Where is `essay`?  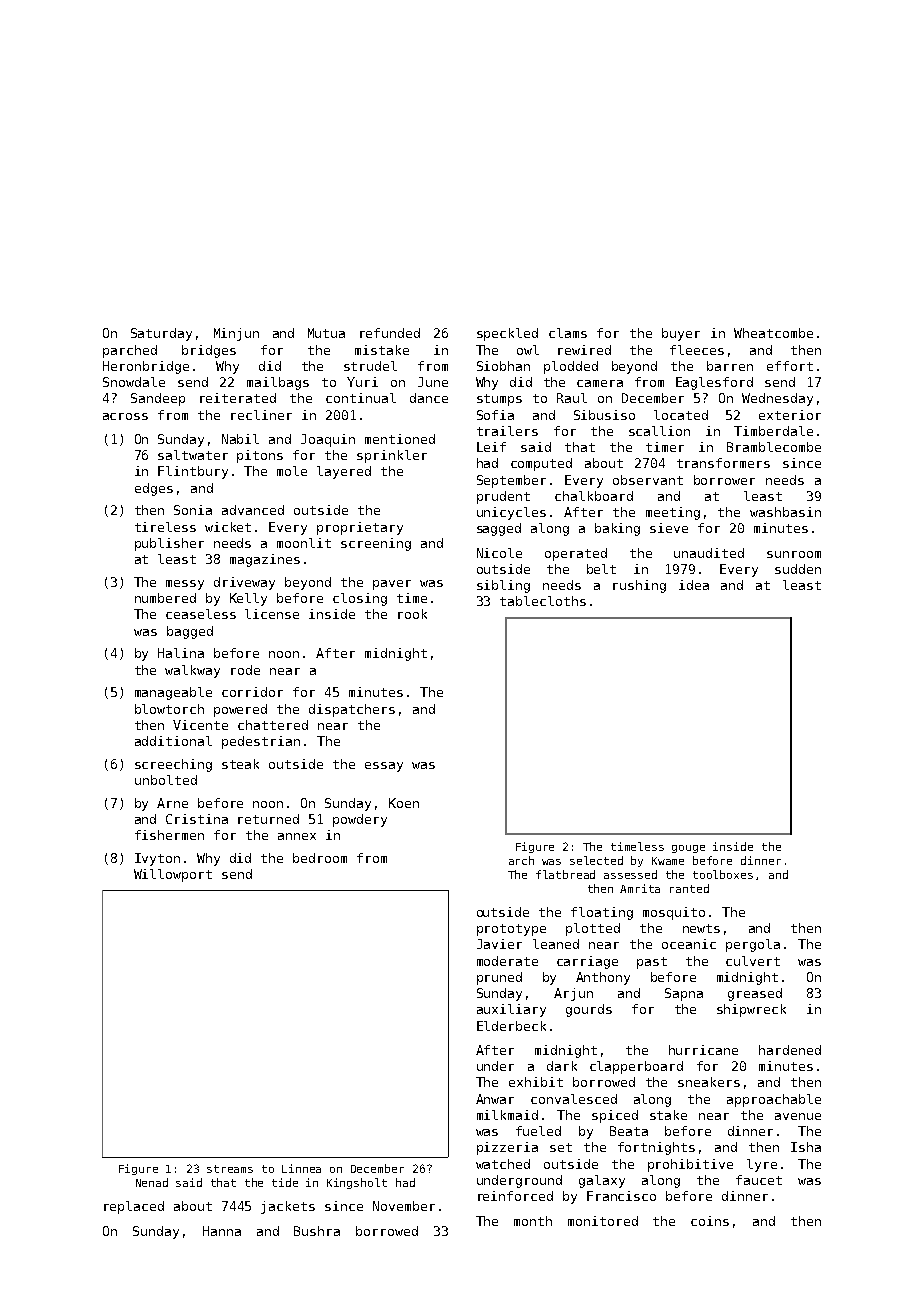 essay is located at coordinates (384, 767).
